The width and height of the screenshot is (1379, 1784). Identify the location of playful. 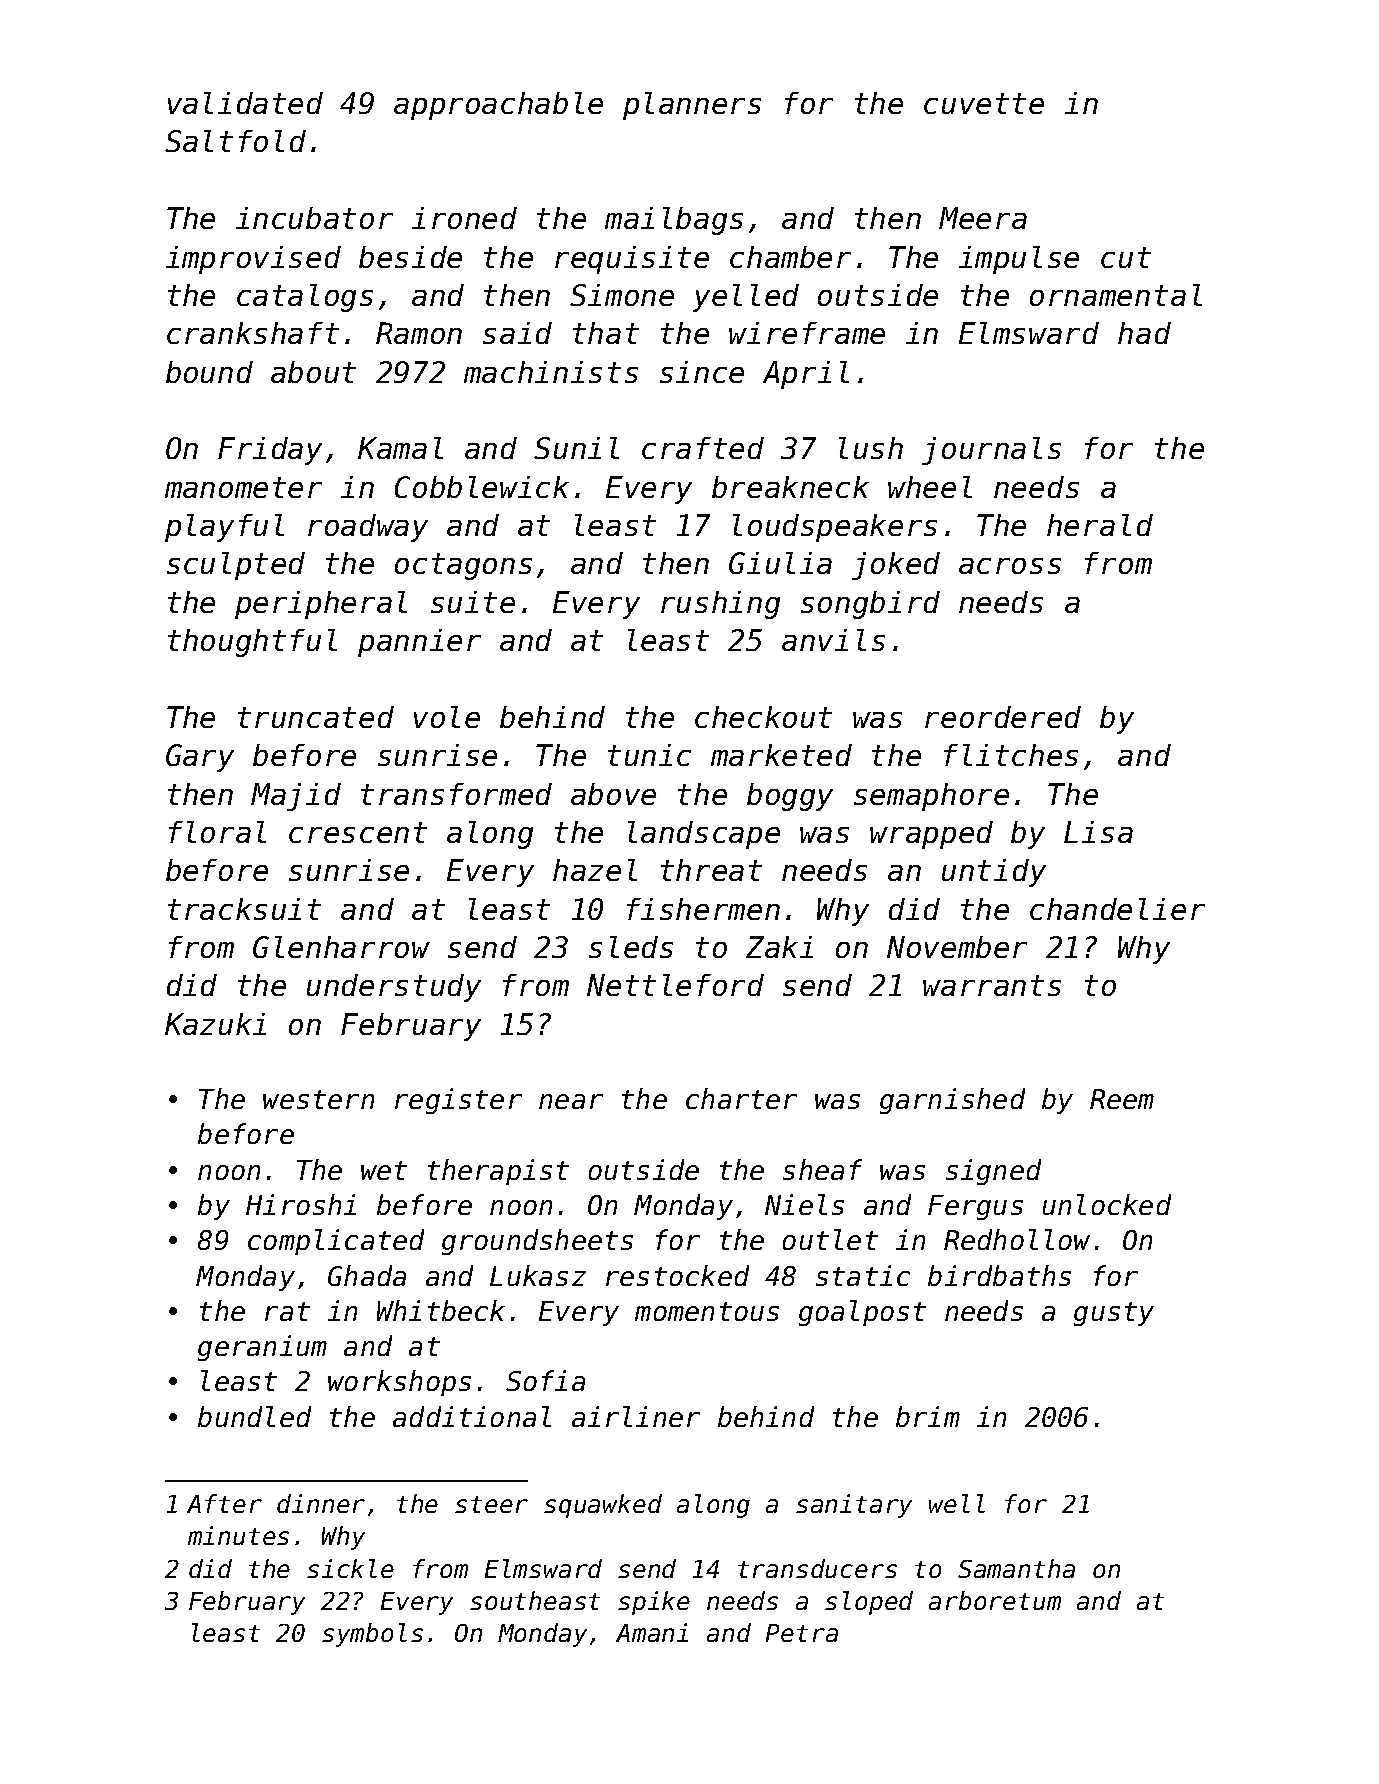
(224, 528).
